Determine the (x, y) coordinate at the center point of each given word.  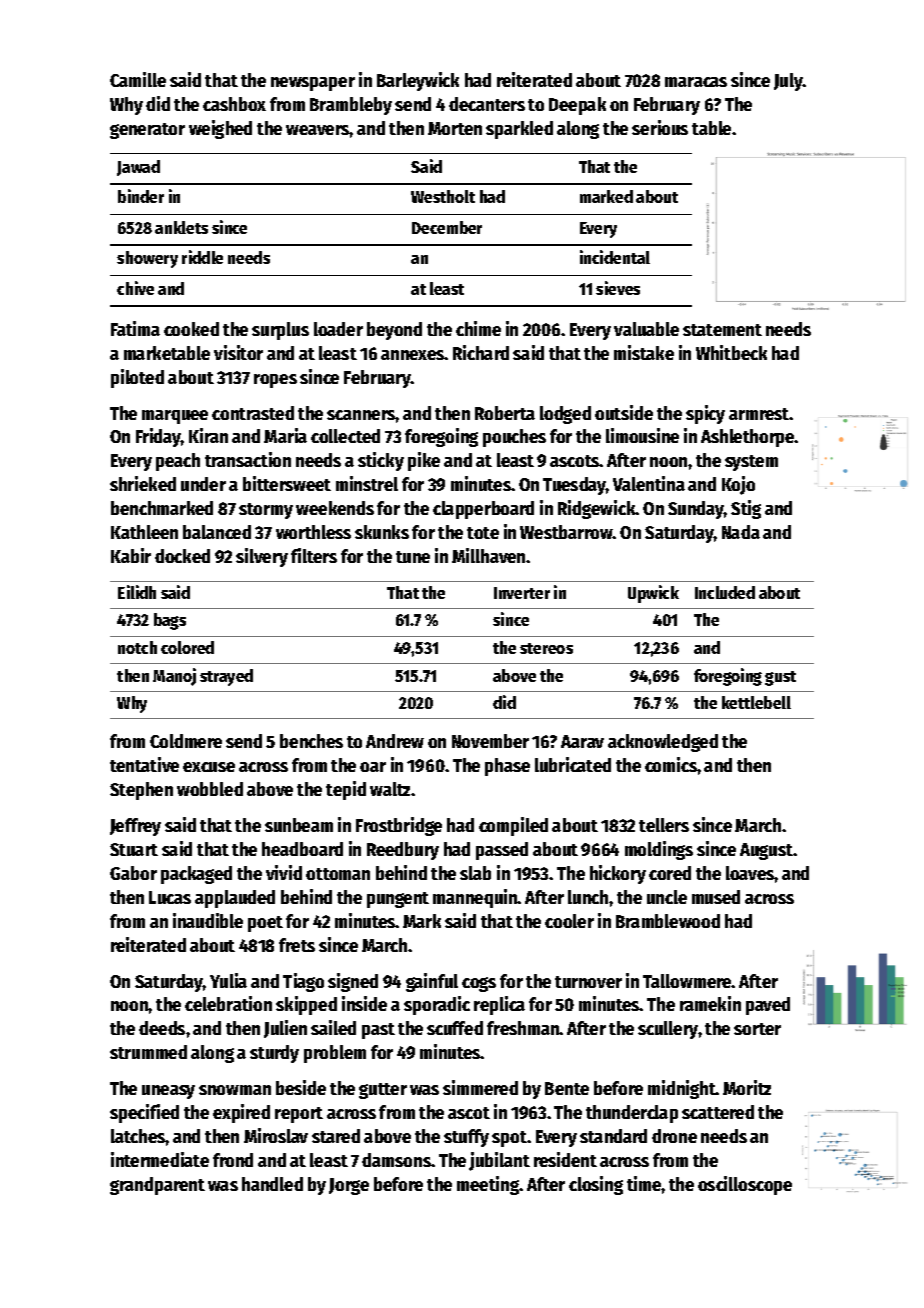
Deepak (577, 106)
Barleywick (418, 81)
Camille (138, 79)
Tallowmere (687, 981)
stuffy (466, 1138)
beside (301, 1087)
